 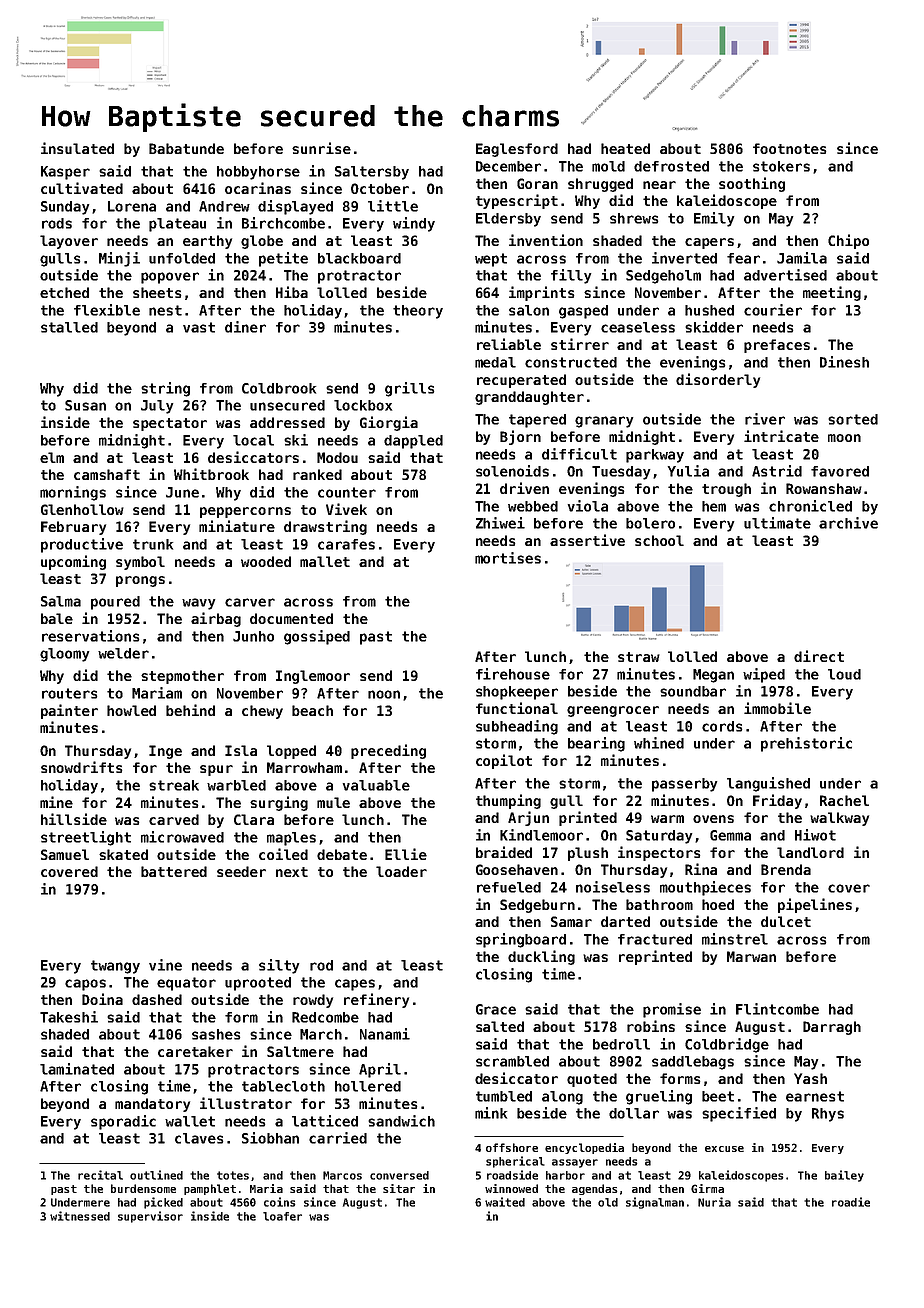 I want to click on Samuel, so click(x=65, y=854).
